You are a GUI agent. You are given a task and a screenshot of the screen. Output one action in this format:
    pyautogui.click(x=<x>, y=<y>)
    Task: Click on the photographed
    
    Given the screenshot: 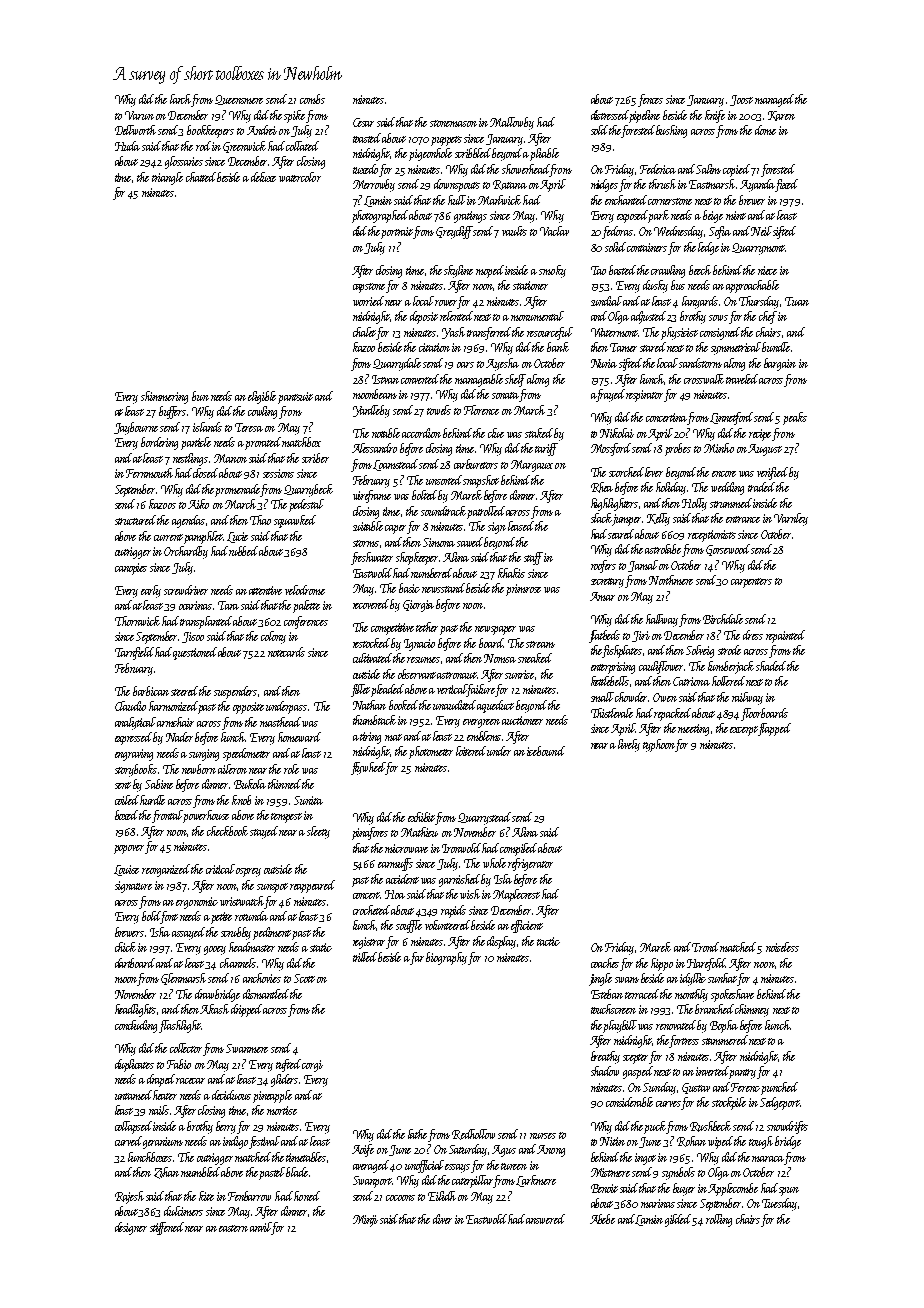 What is the action you would take?
    pyautogui.click(x=380, y=216)
